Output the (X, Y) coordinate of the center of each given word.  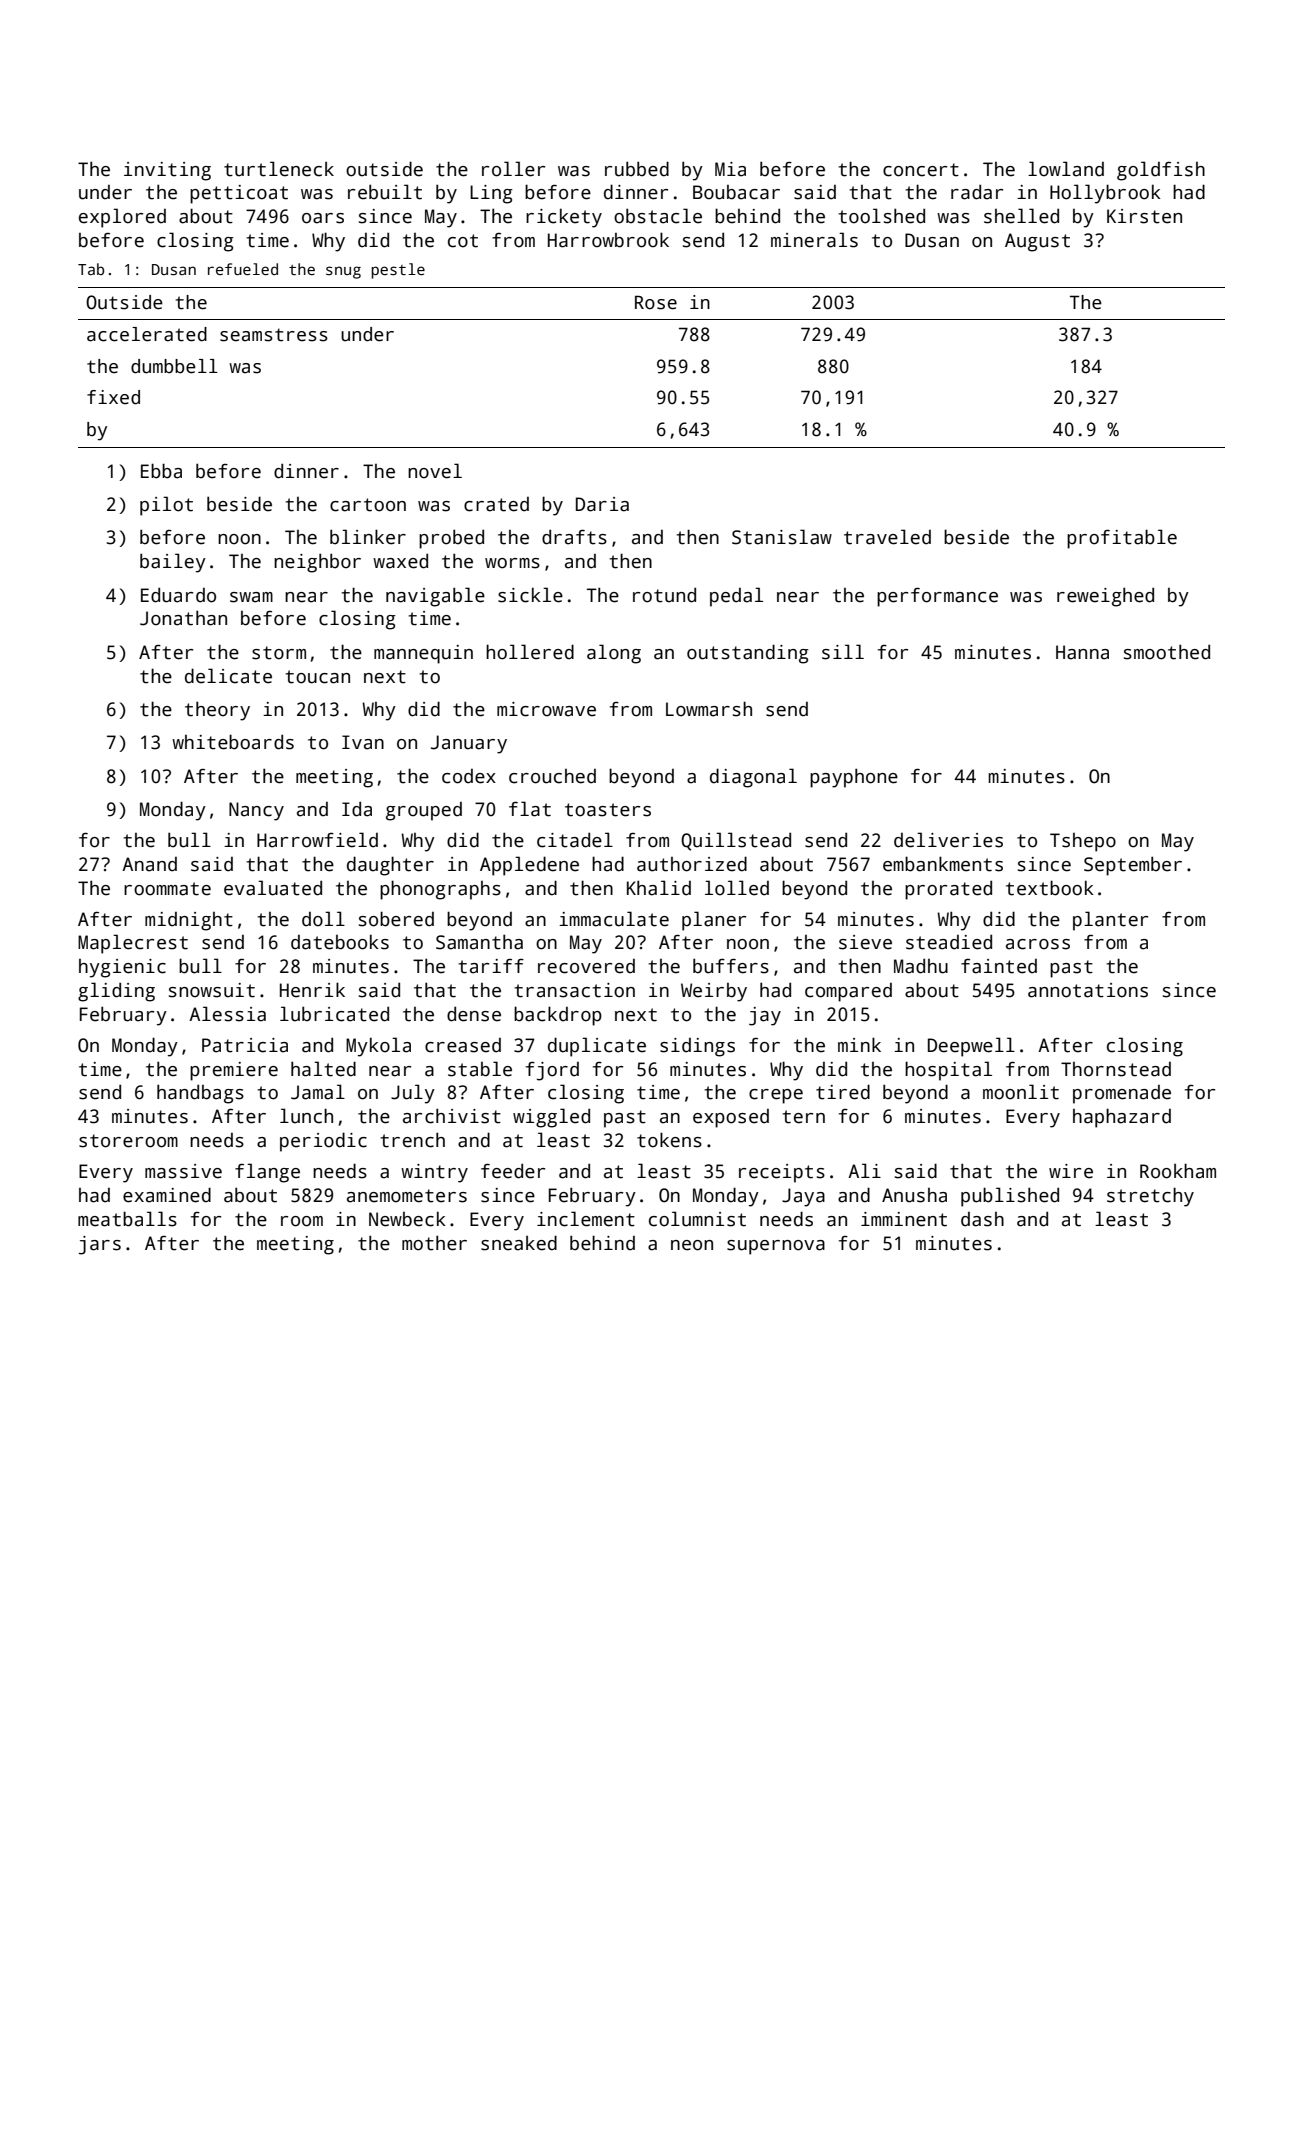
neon (692, 1245)
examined (167, 1195)
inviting (167, 171)
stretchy (1150, 1197)
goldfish (1161, 171)
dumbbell (174, 366)
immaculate (614, 919)
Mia (730, 169)
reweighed (1105, 597)
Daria (602, 504)
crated (496, 504)
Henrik (312, 990)
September (1133, 866)
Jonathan (183, 618)
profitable (1122, 539)
